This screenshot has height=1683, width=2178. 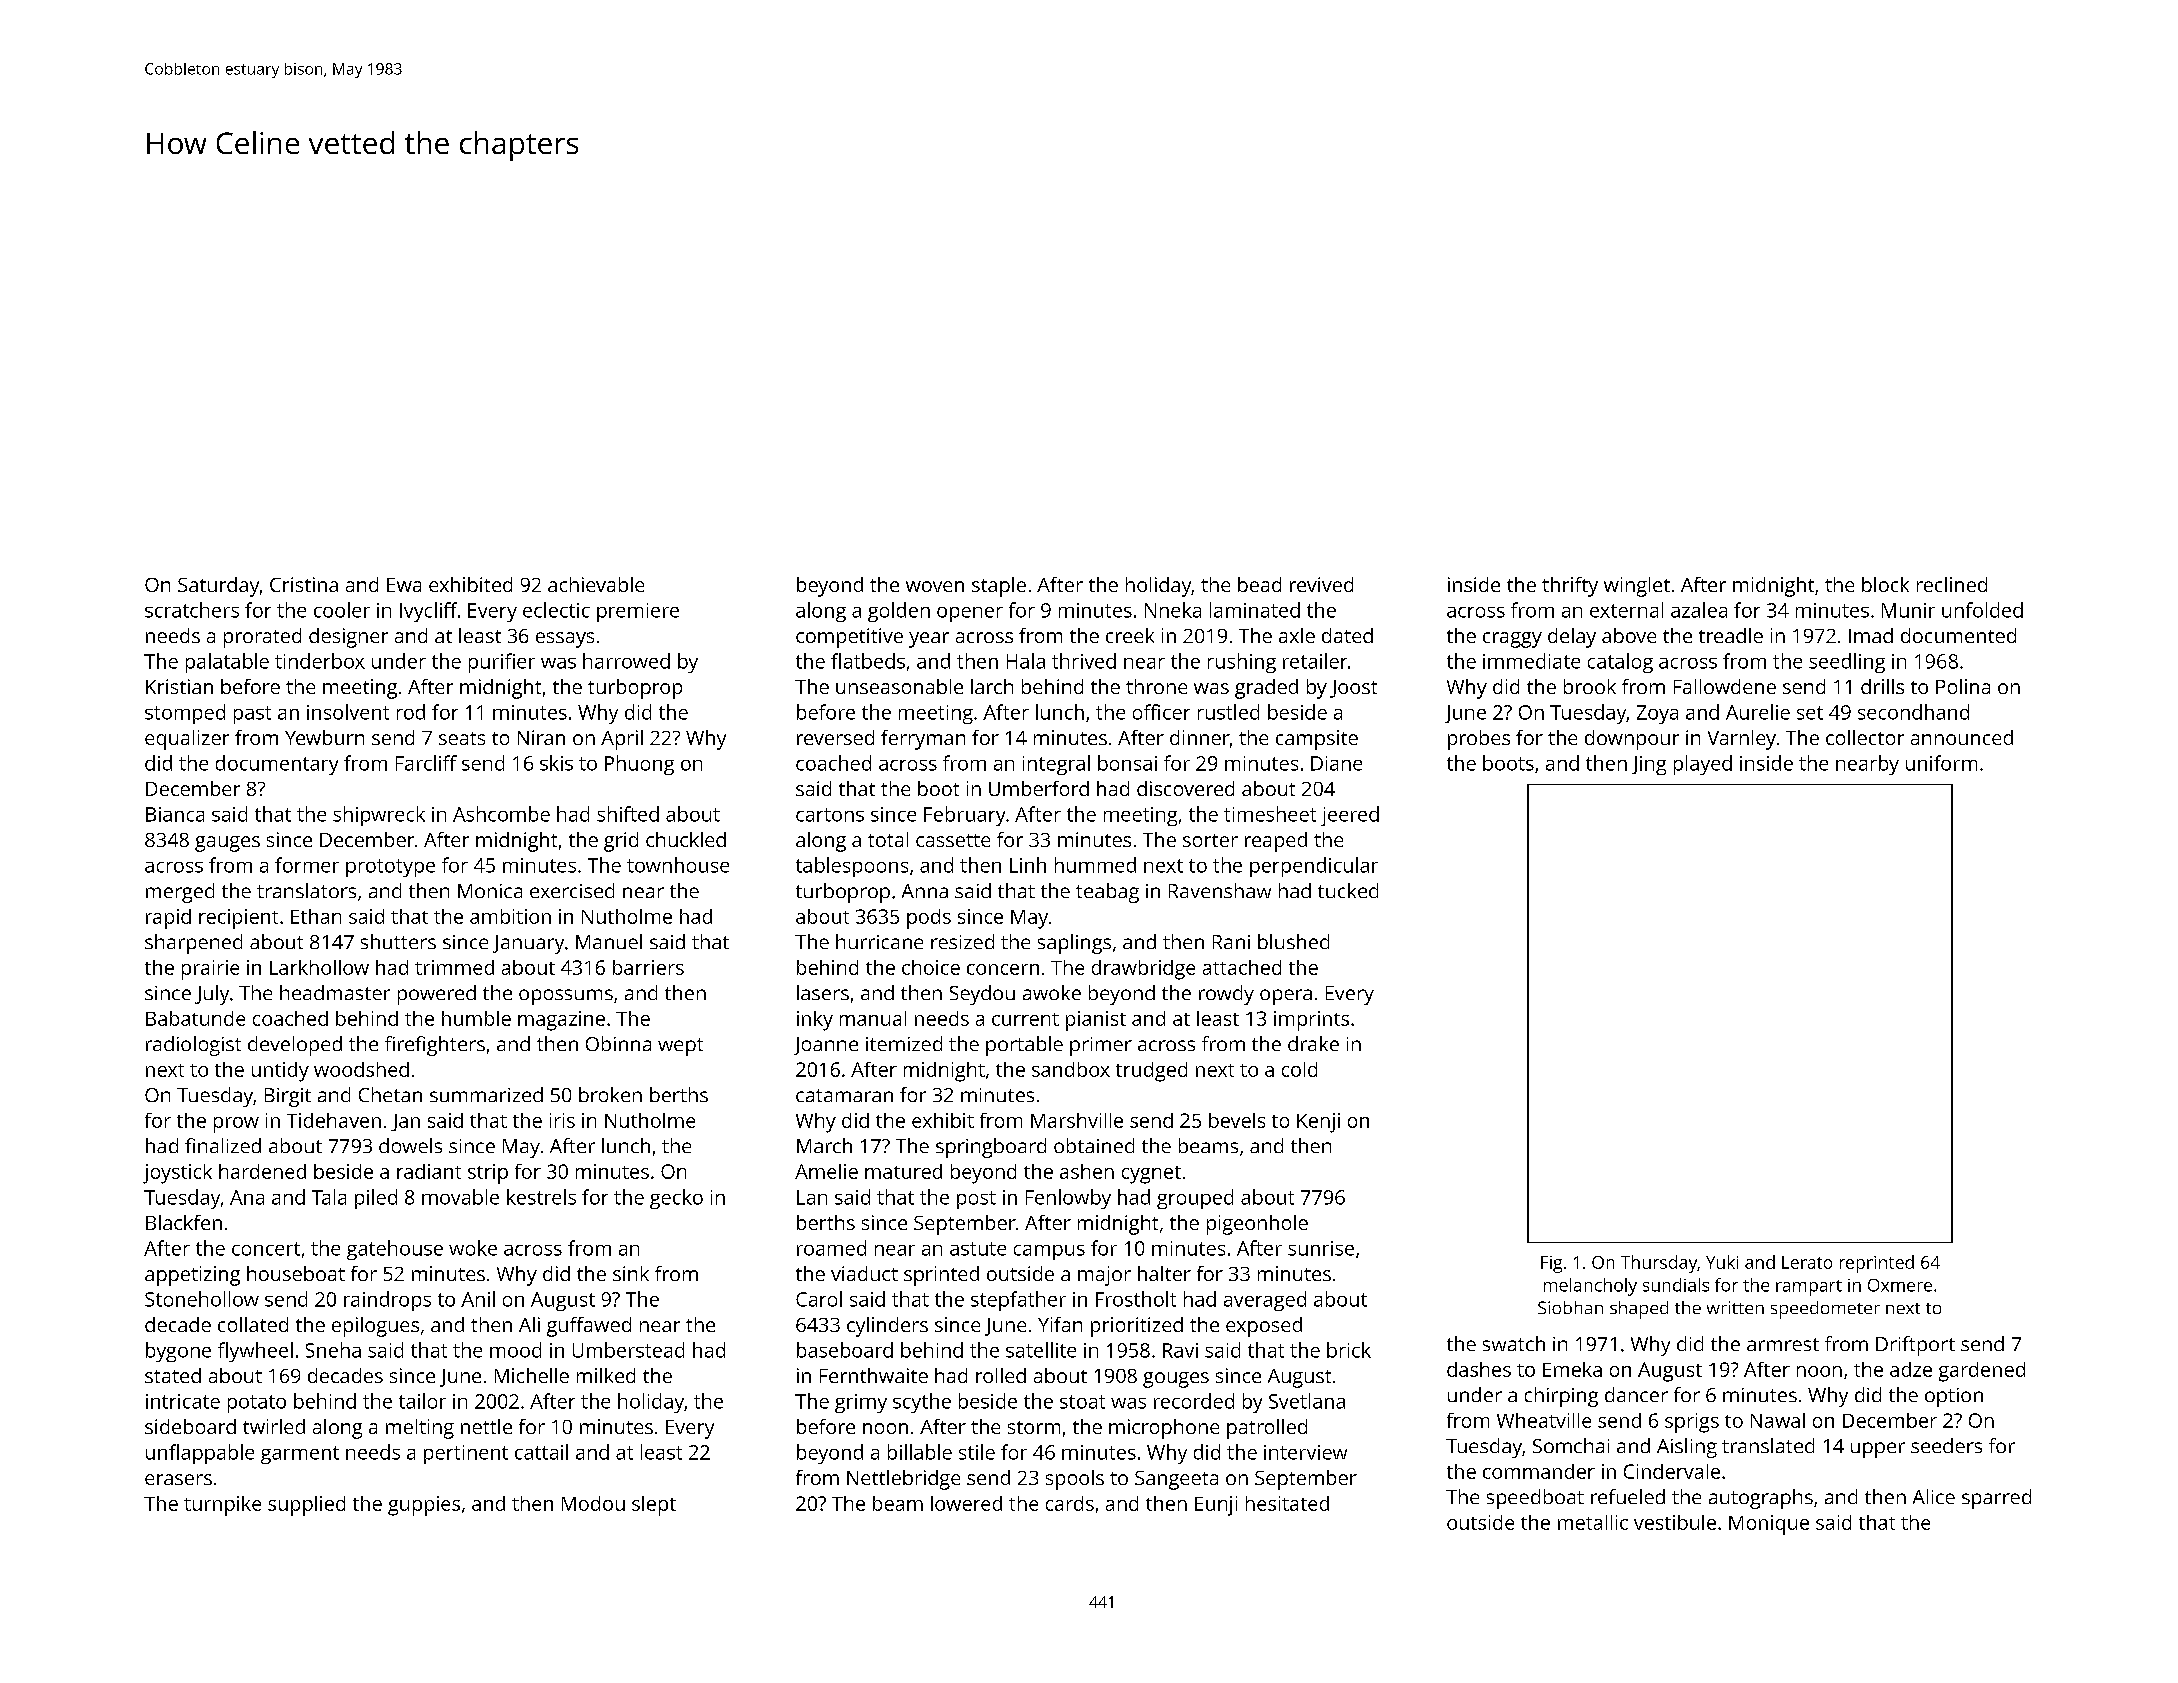 What do you see at coordinates (1287, 1503) in the screenshot?
I see `hesitated` at bounding box center [1287, 1503].
